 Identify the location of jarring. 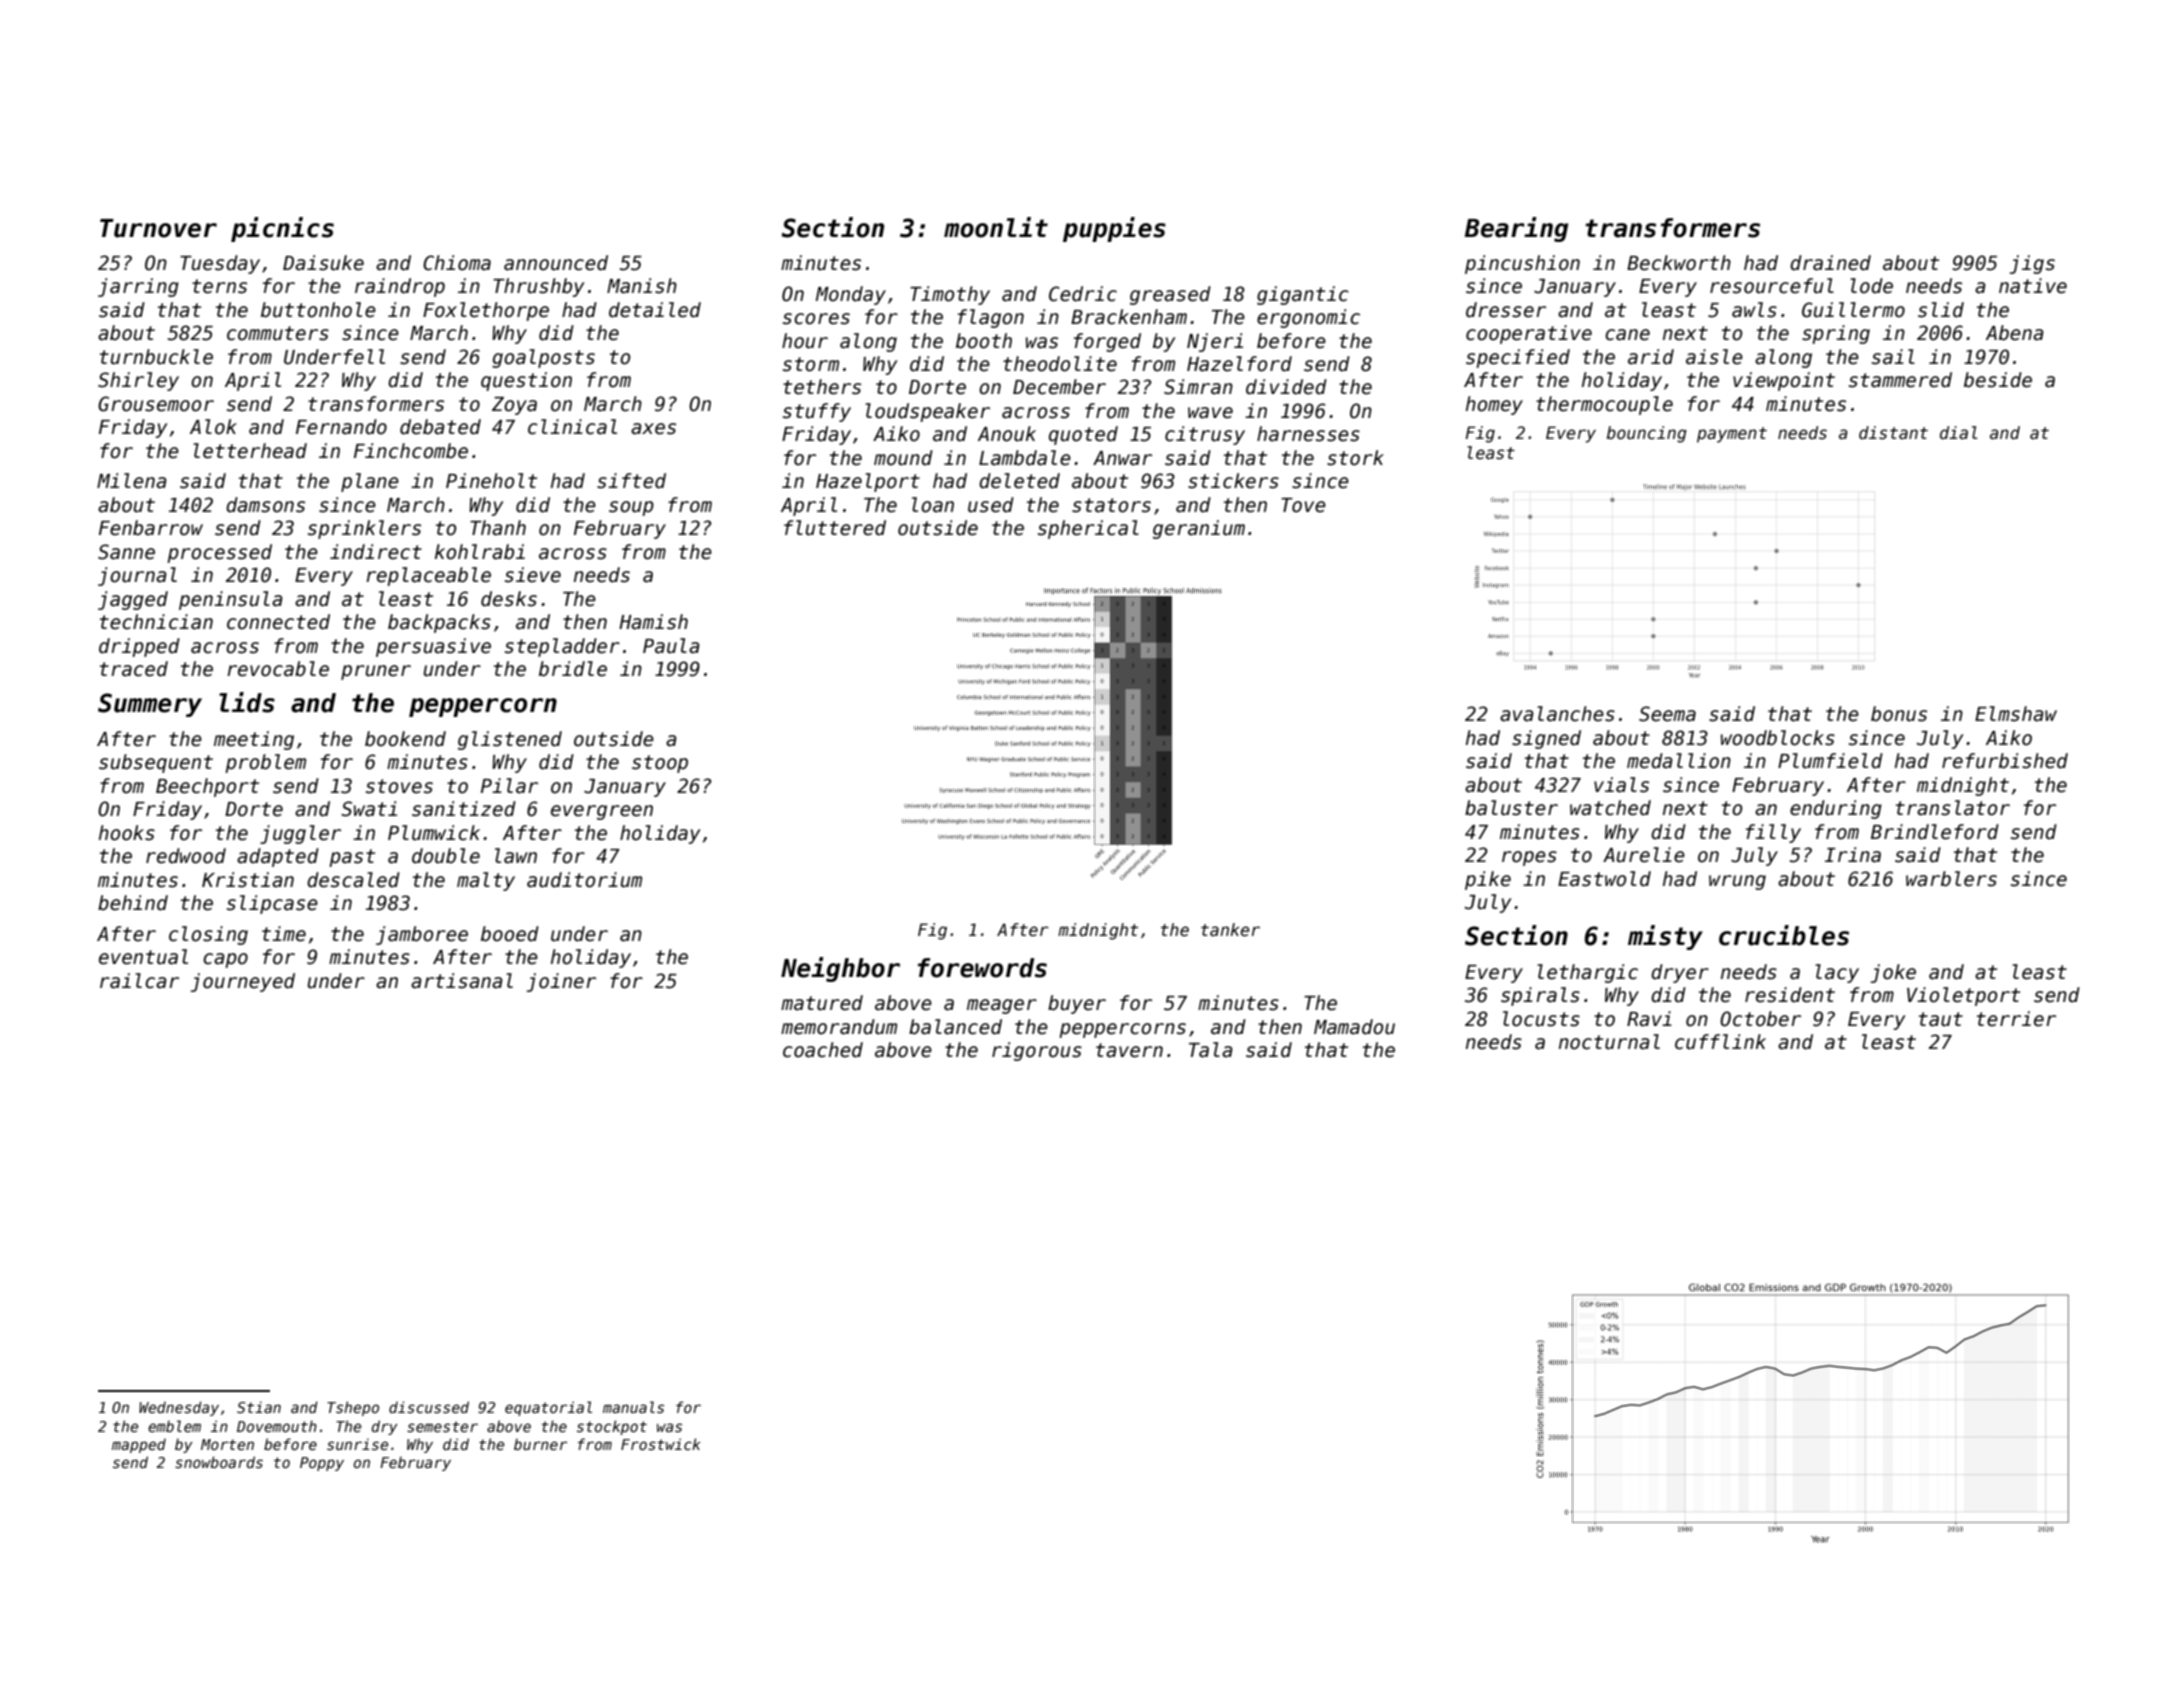
(138, 287).
